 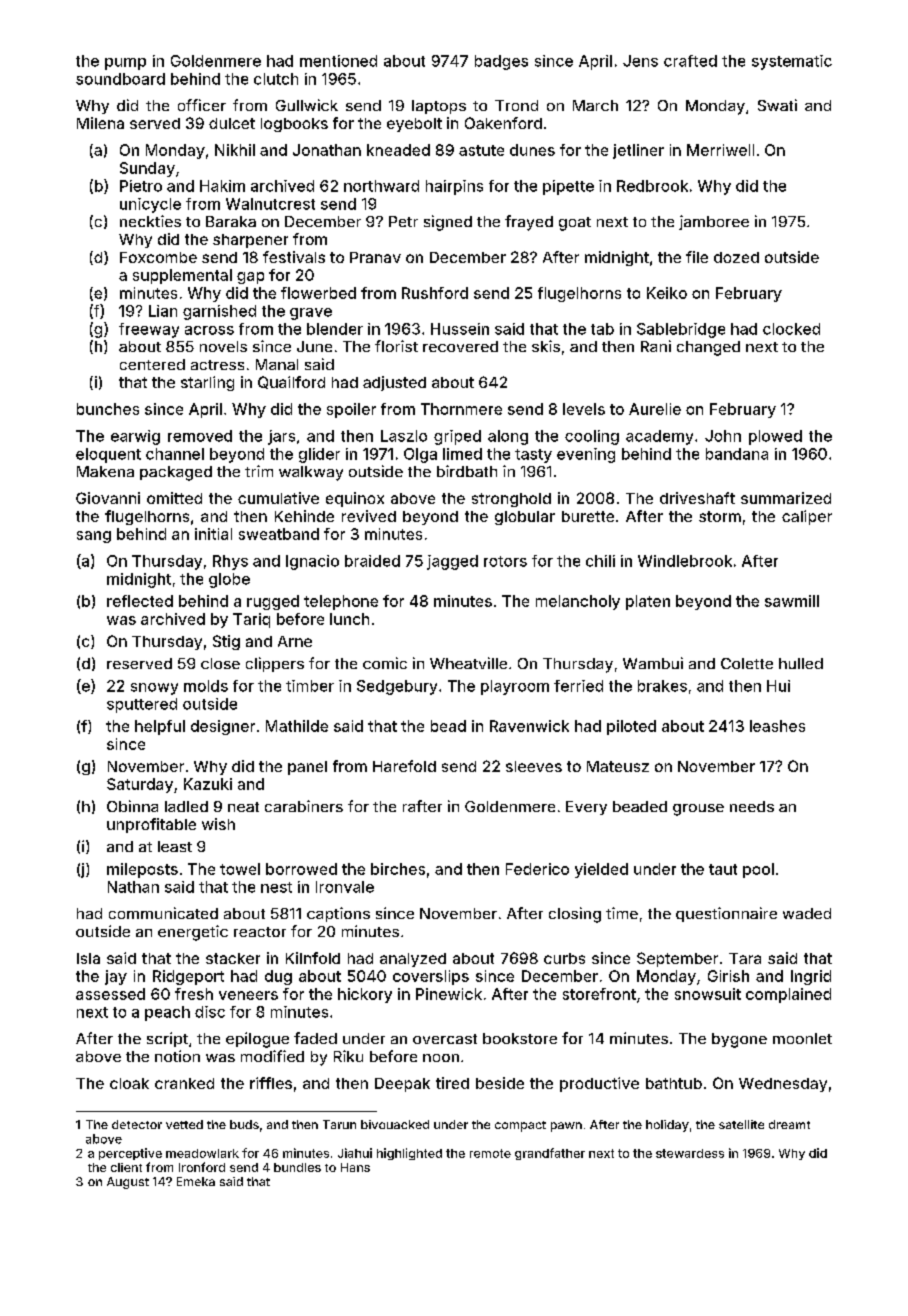 I want to click on September, so click(x=677, y=959).
